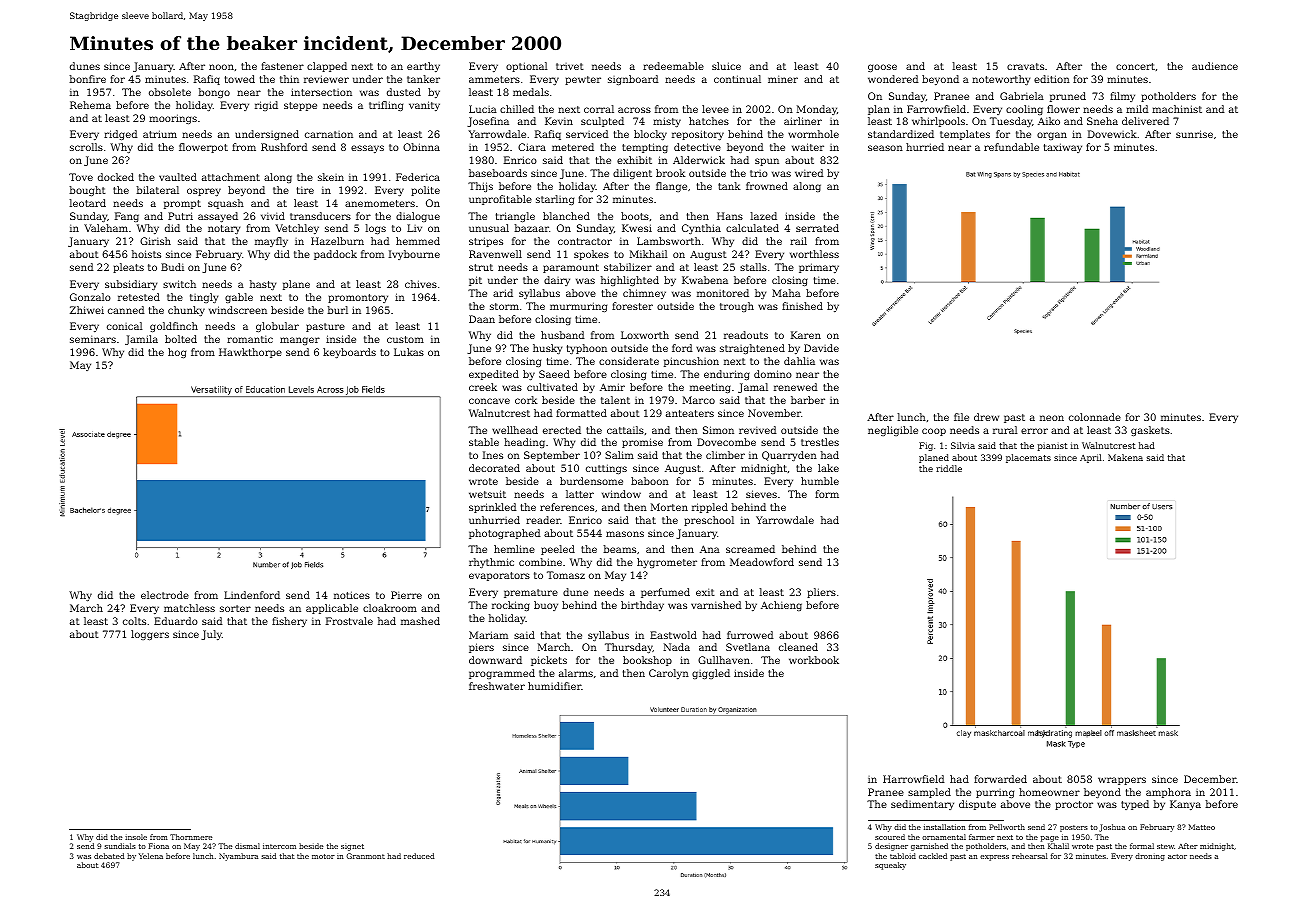  What do you see at coordinates (1215, 66) in the screenshot?
I see `audience` at bounding box center [1215, 66].
